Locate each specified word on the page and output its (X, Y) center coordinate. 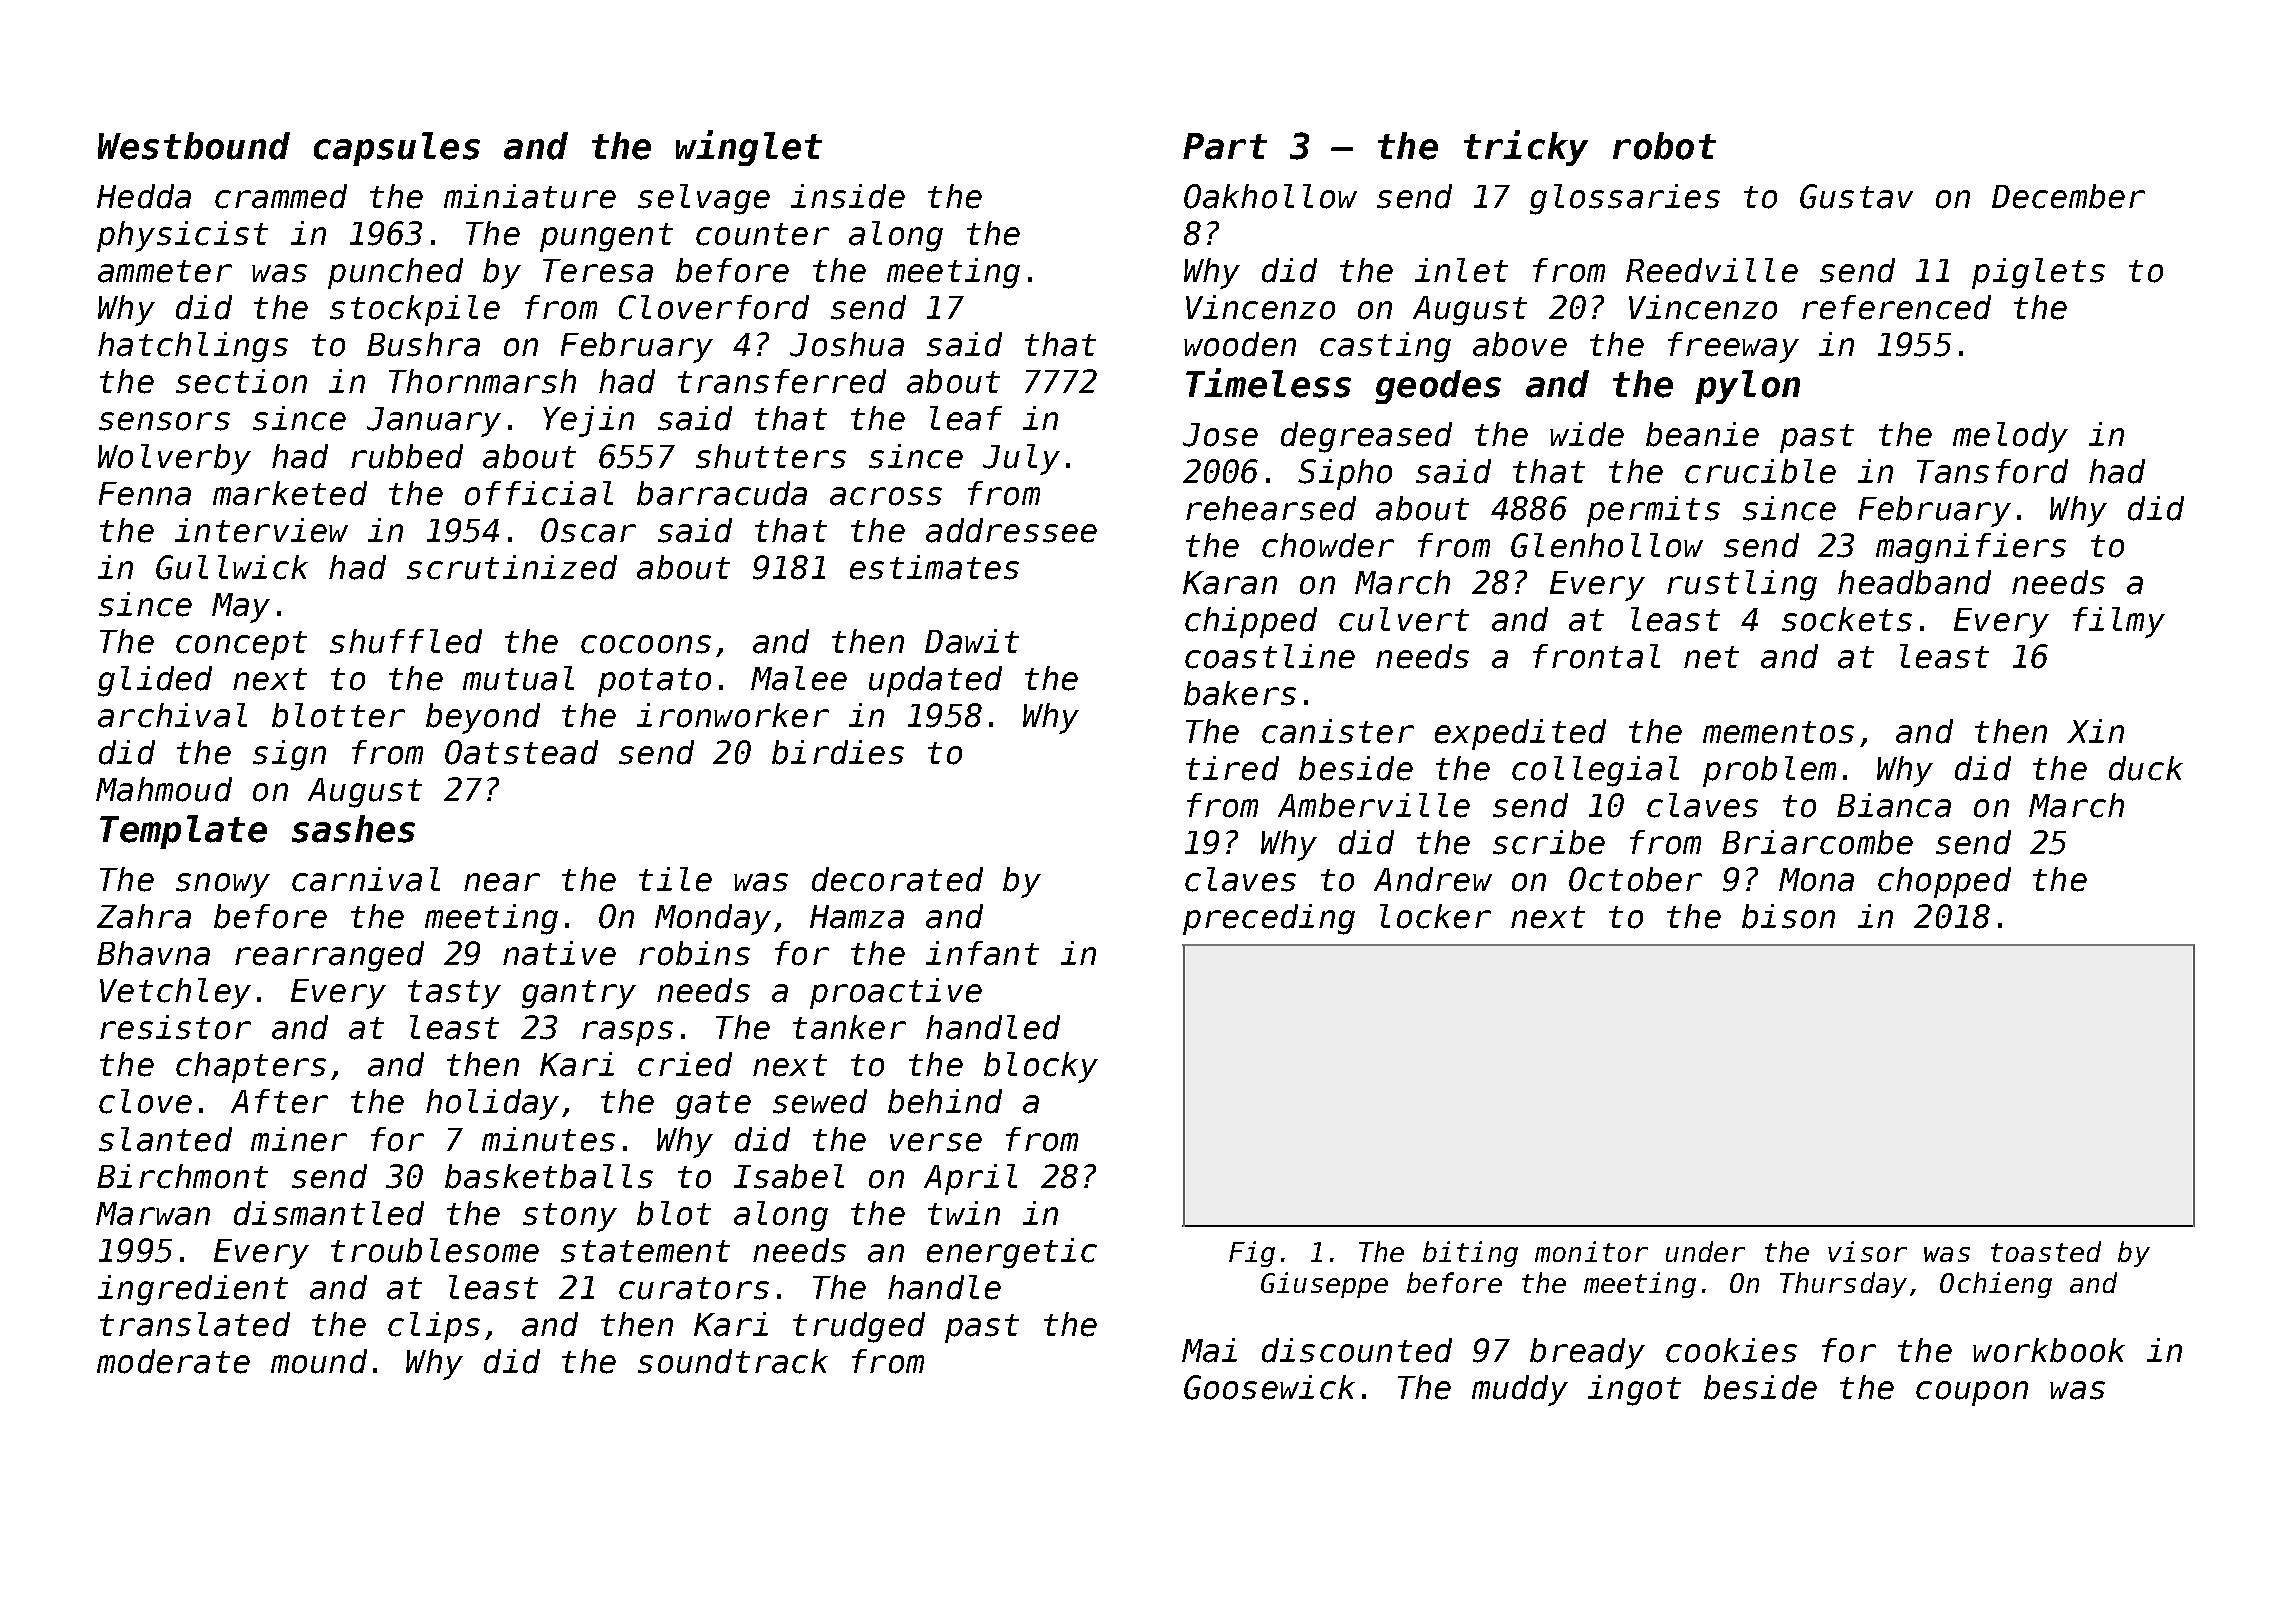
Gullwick (232, 567)
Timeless (1268, 383)
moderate (173, 1361)
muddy (1520, 1390)
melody (2010, 437)
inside (848, 196)
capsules (397, 149)
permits (1653, 511)
